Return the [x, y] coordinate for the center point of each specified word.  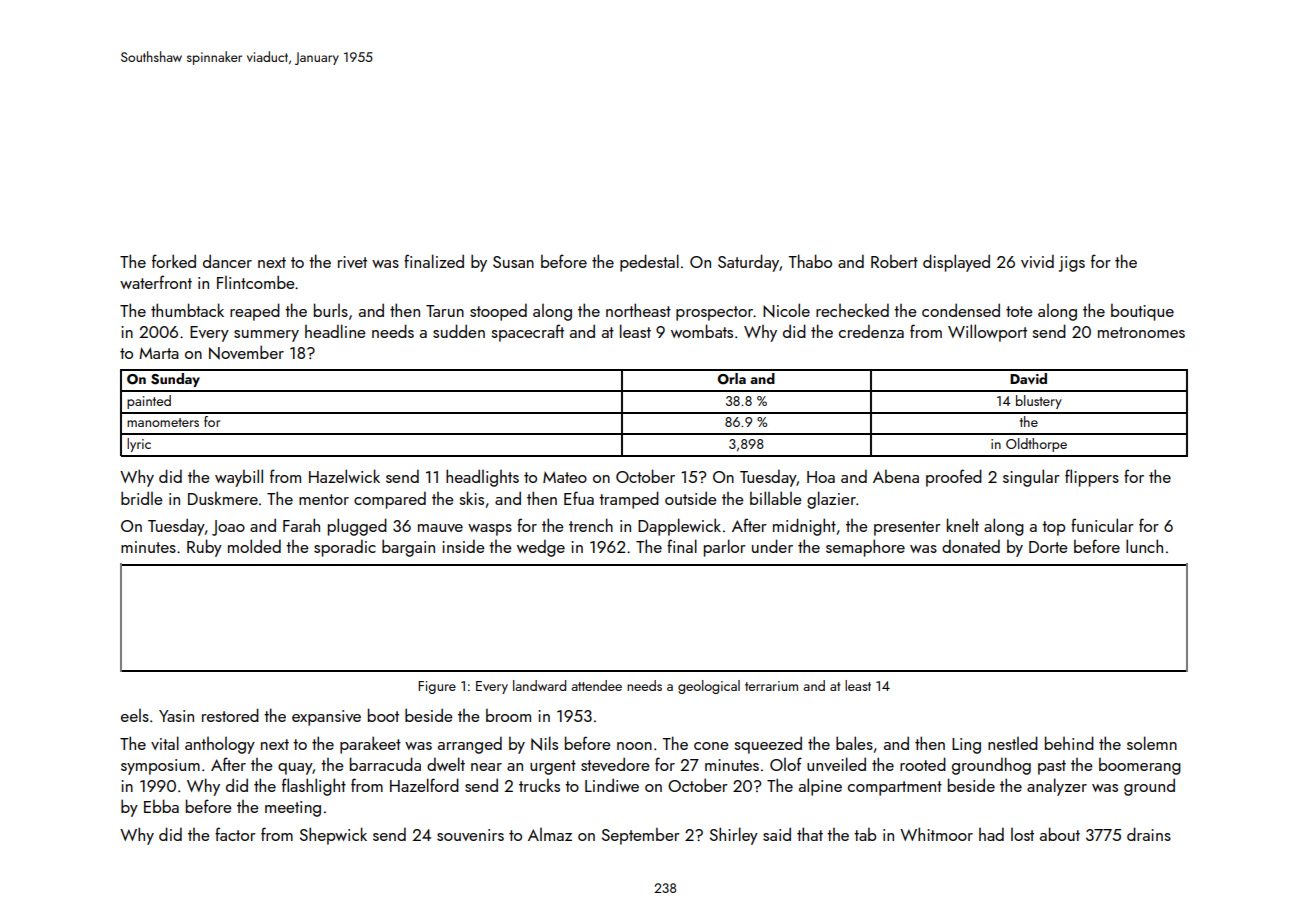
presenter [907, 528]
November [246, 352]
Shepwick [333, 836]
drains [1149, 834]
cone [711, 746]
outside [691, 498]
